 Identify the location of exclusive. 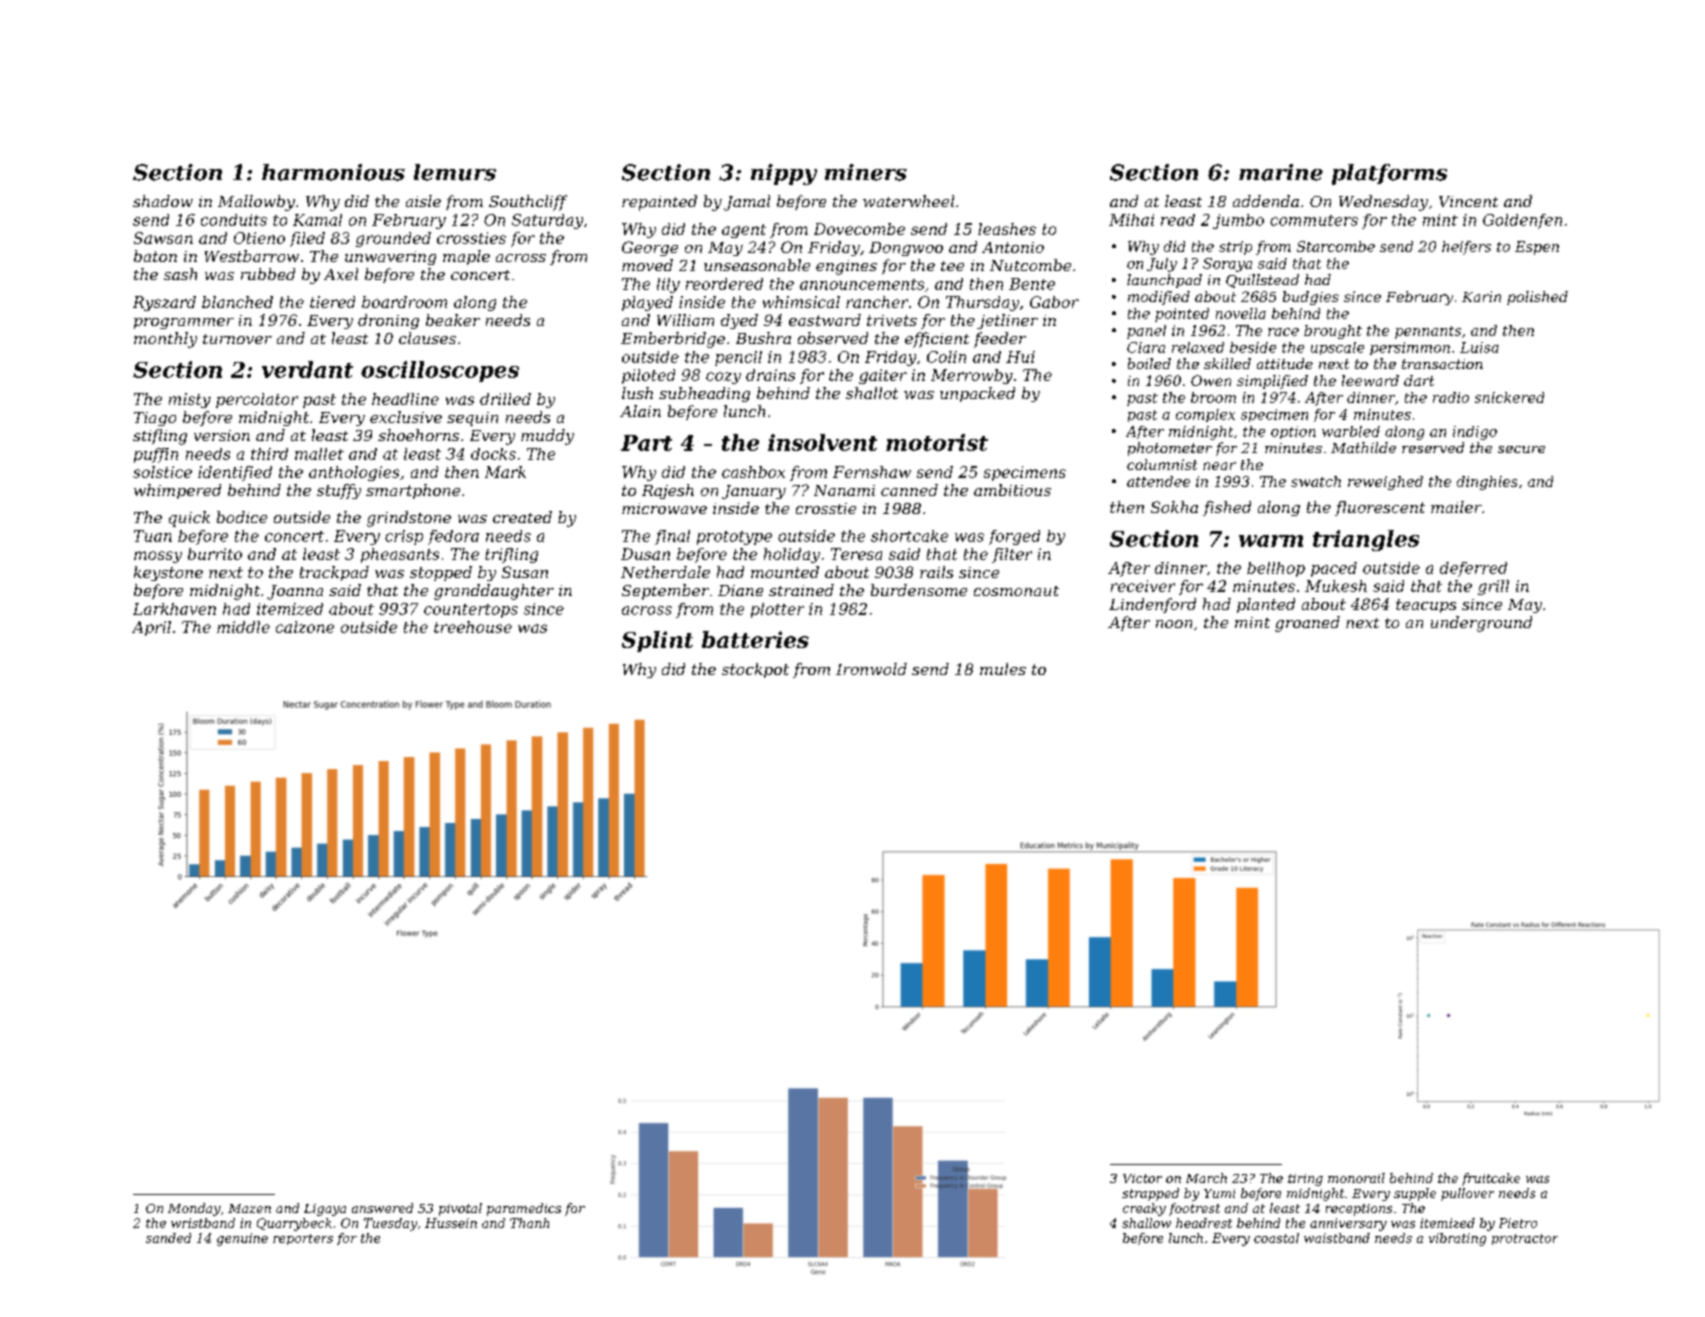
(406, 417).
